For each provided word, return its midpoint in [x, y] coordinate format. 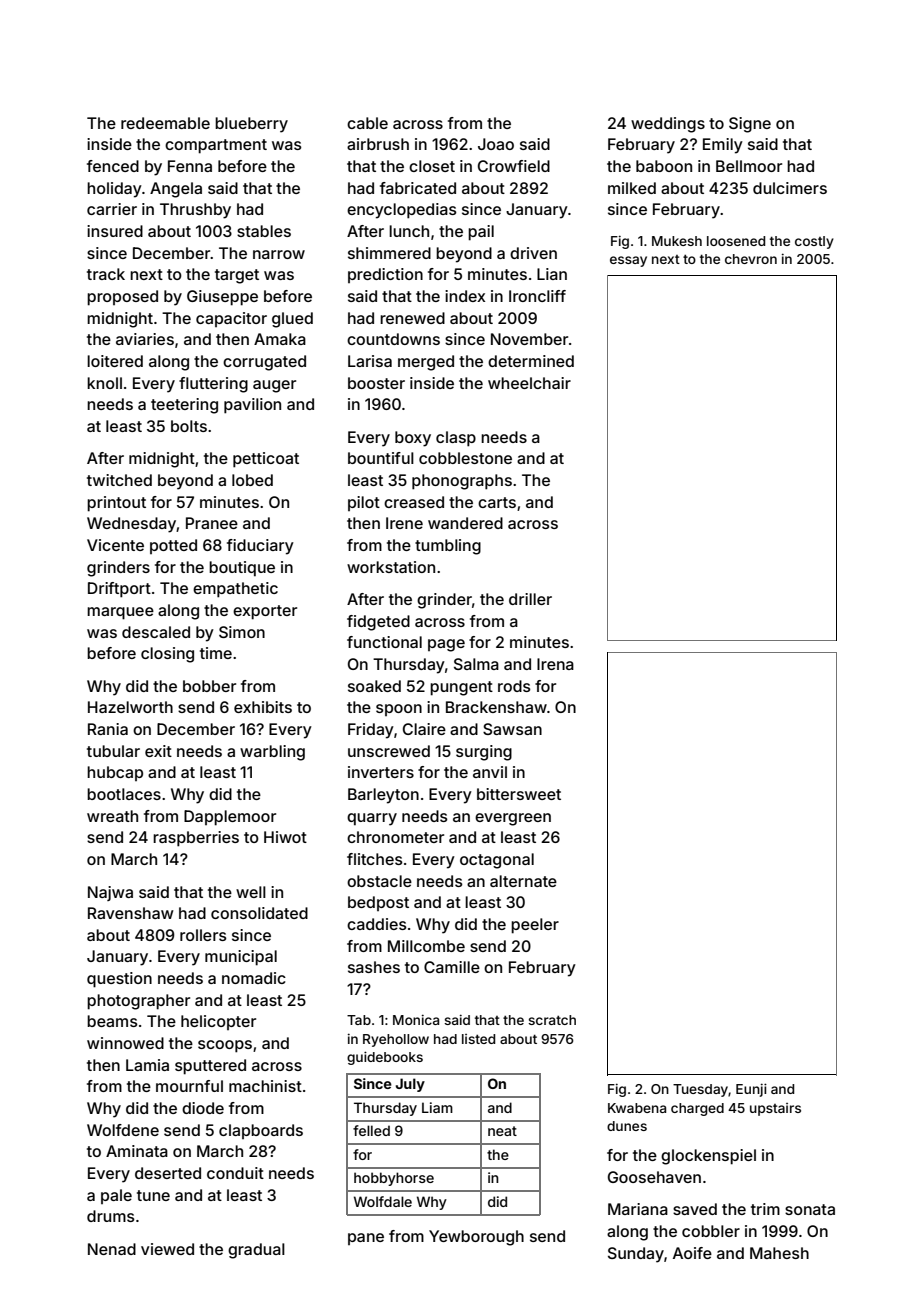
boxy [413, 439]
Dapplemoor [230, 818]
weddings [668, 125]
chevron [751, 259]
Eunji [751, 1090]
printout [116, 504]
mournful [189, 1086]
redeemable [165, 123]
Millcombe [426, 946]
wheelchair [529, 383]
